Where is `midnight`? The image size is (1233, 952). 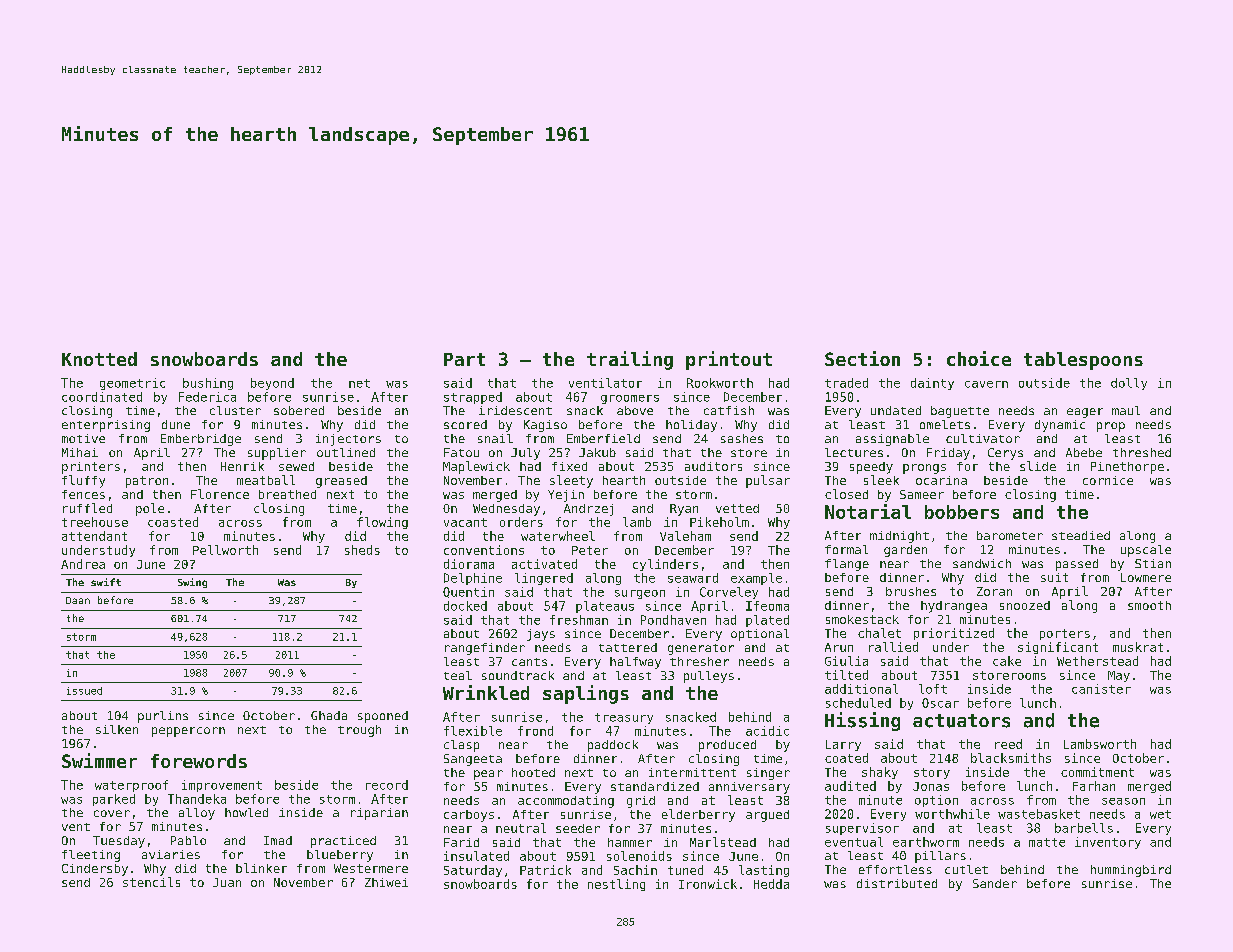 midnight is located at coordinates (899, 537).
